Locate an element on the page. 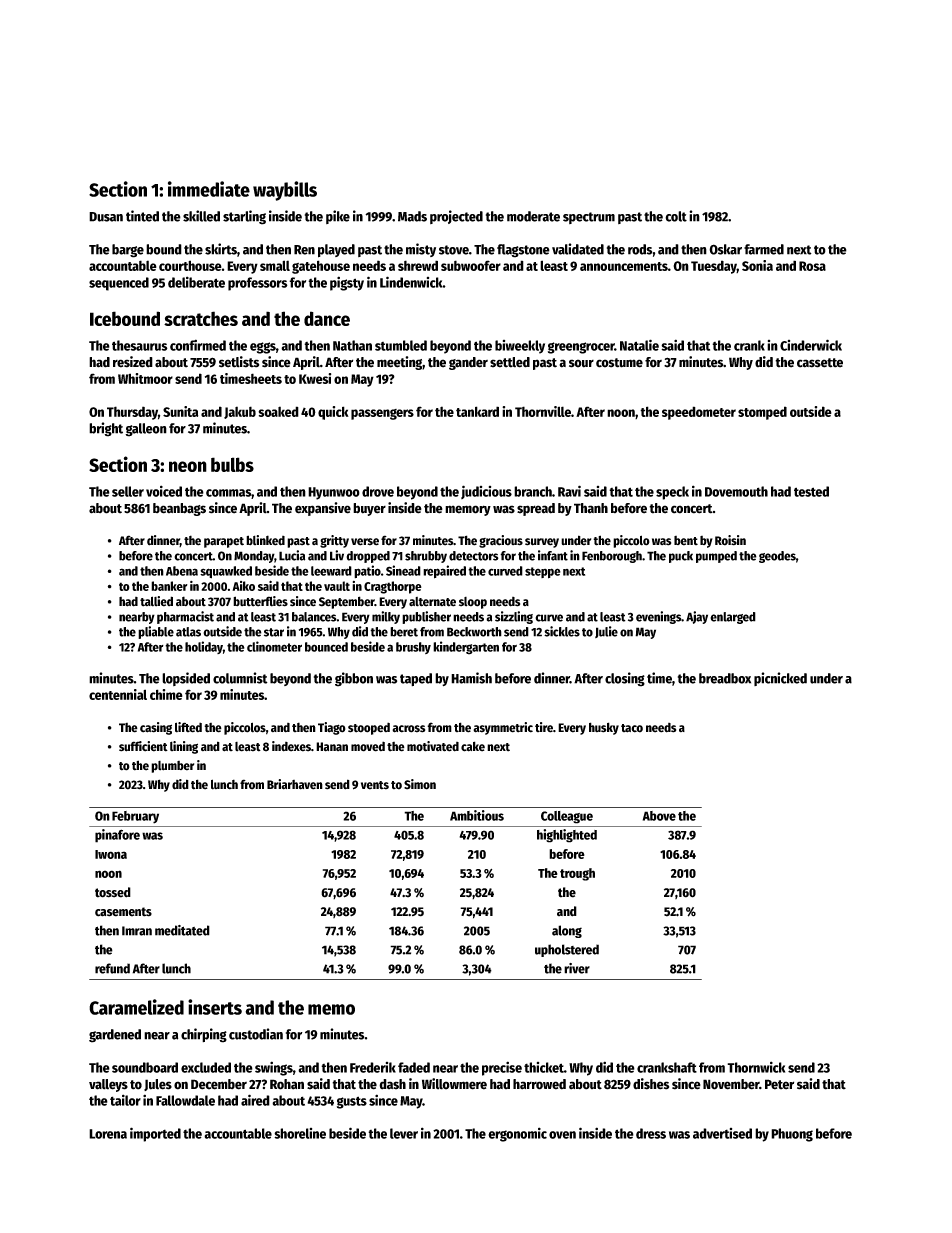 Image resolution: width=952 pixels, height=1233 pixels. Tuesday is located at coordinates (714, 267).
